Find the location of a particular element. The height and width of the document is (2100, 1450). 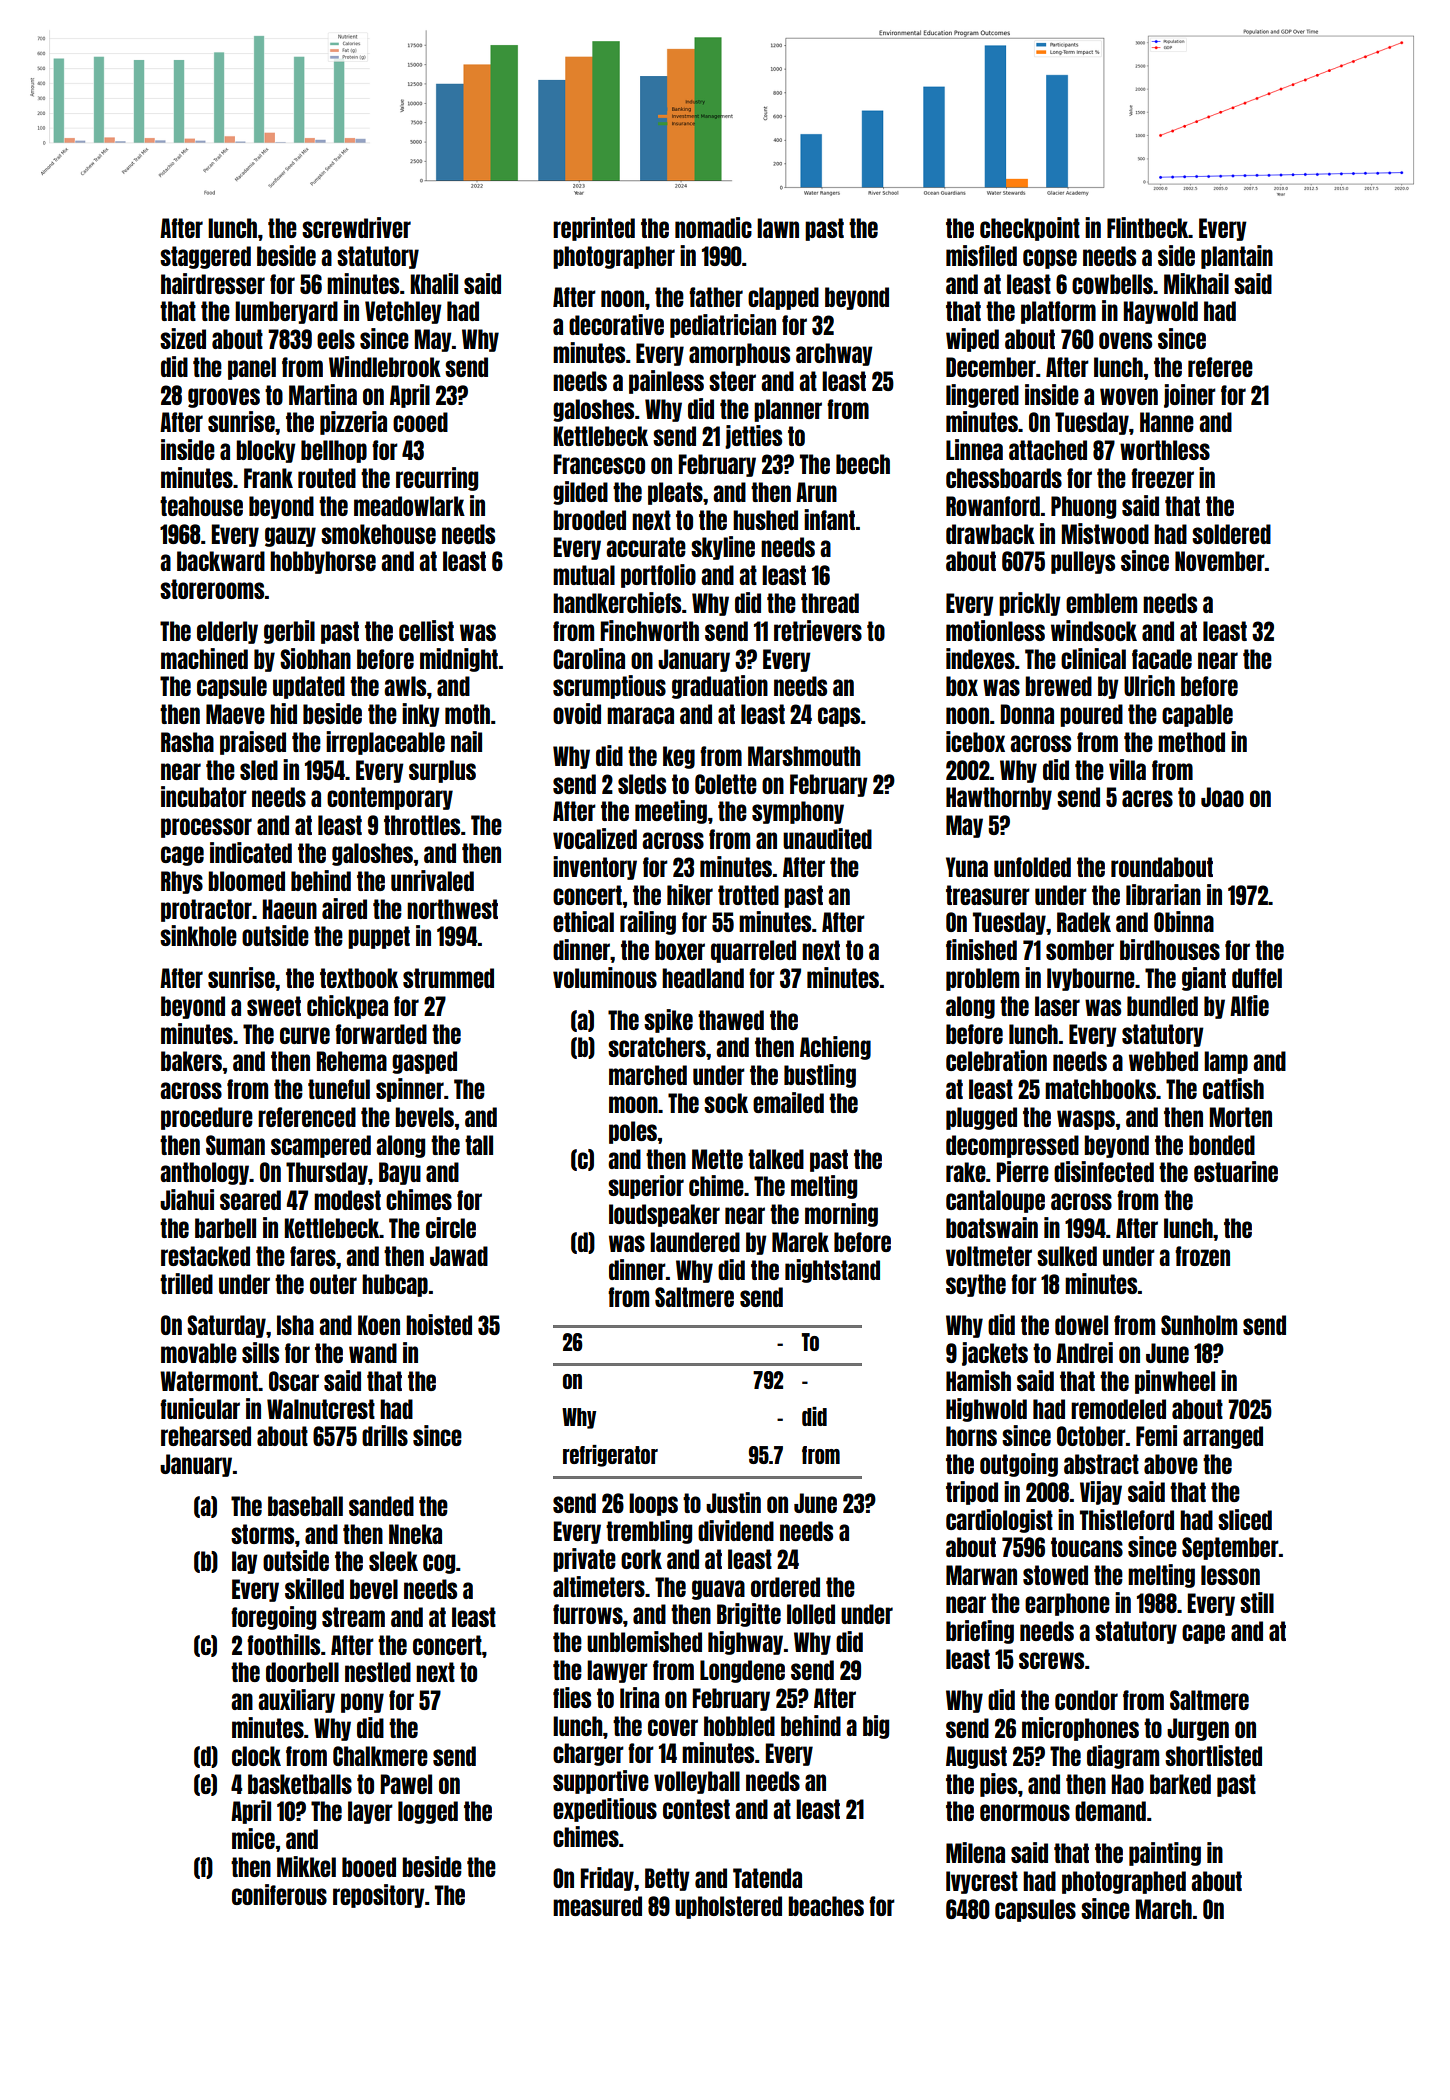

wiped is located at coordinates (972, 340).
